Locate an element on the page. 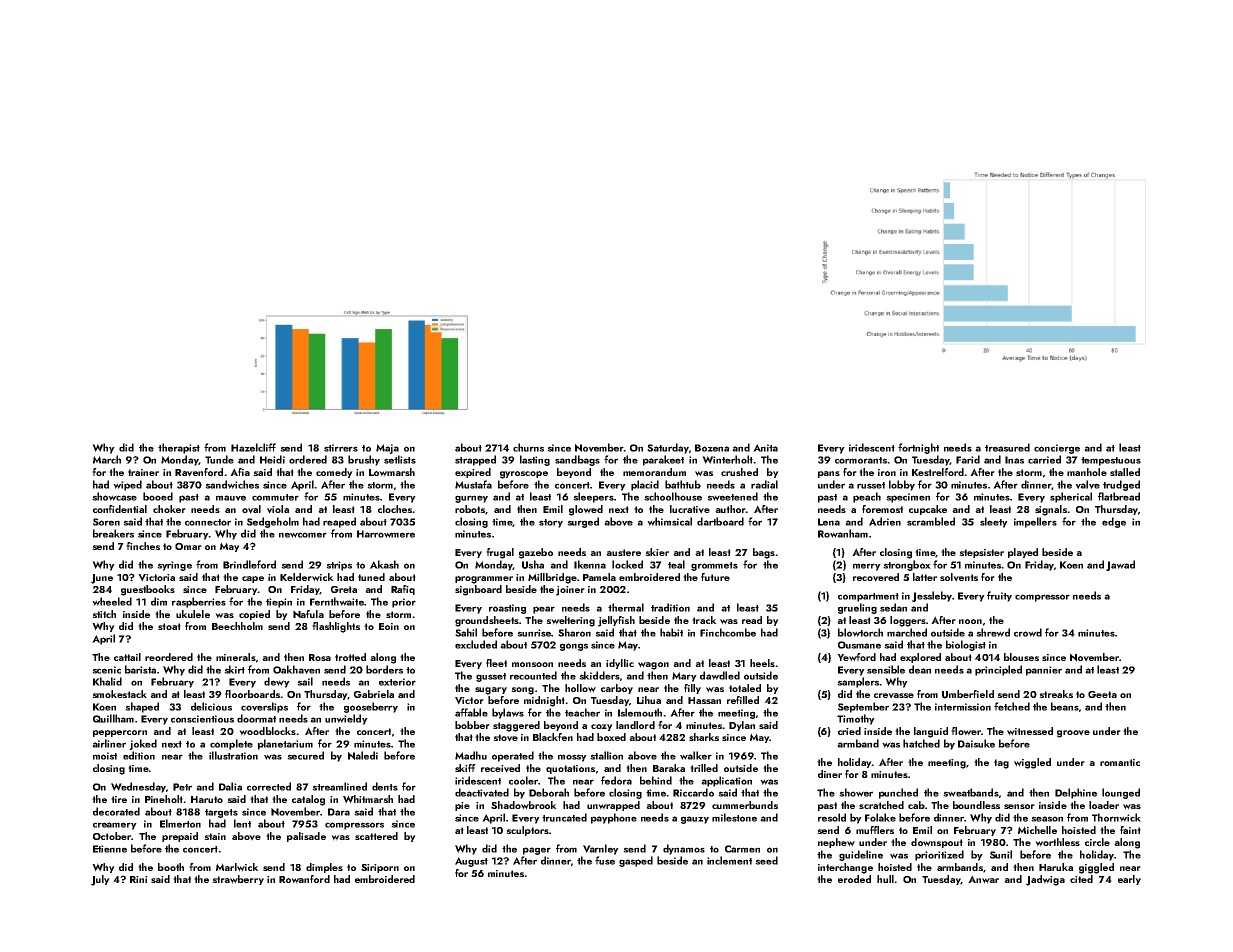 The height and width of the page is (952, 1233). roasting is located at coordinates (507, 609).
